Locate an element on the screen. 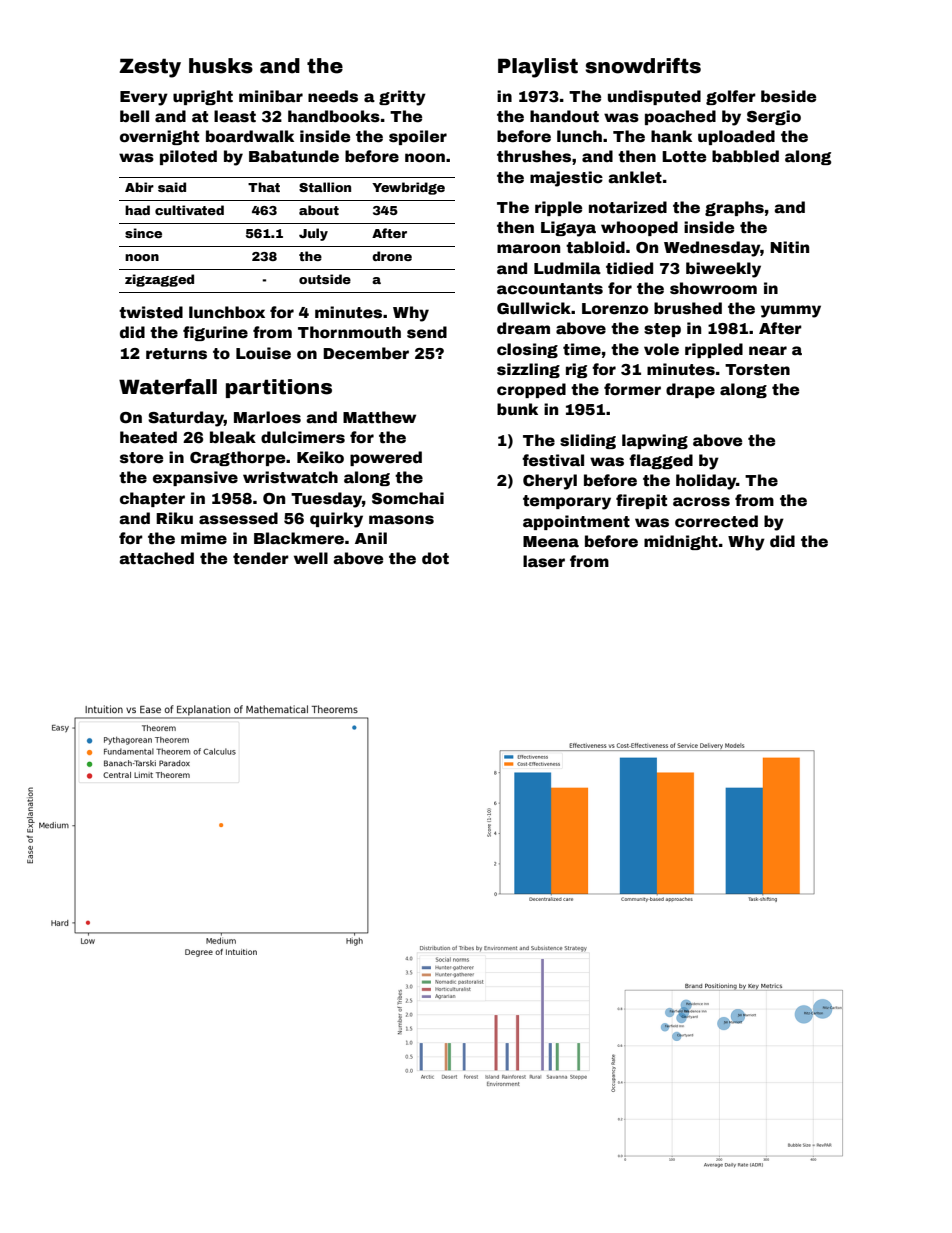  attached is located at coordinates (156, 558).
